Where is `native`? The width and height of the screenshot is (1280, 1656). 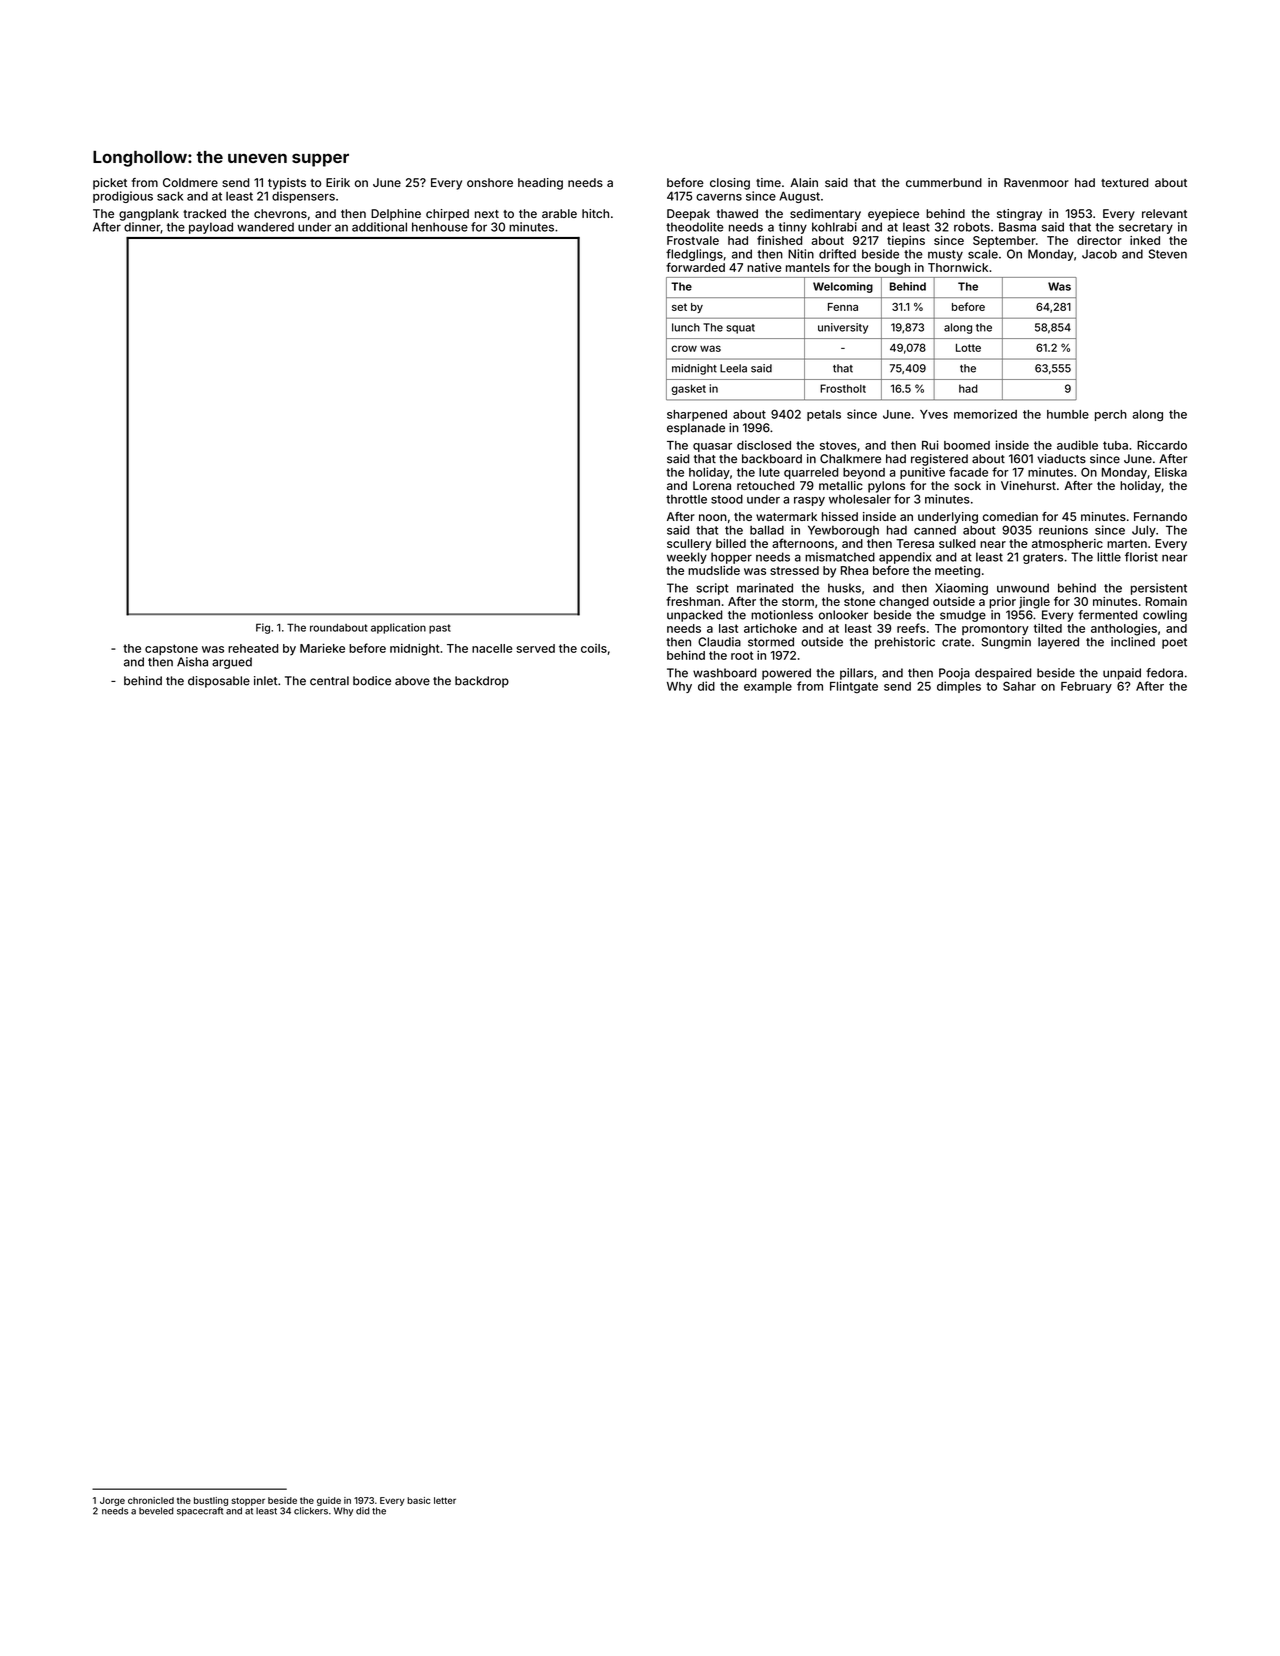
native is located at coordinates (764, 267).
